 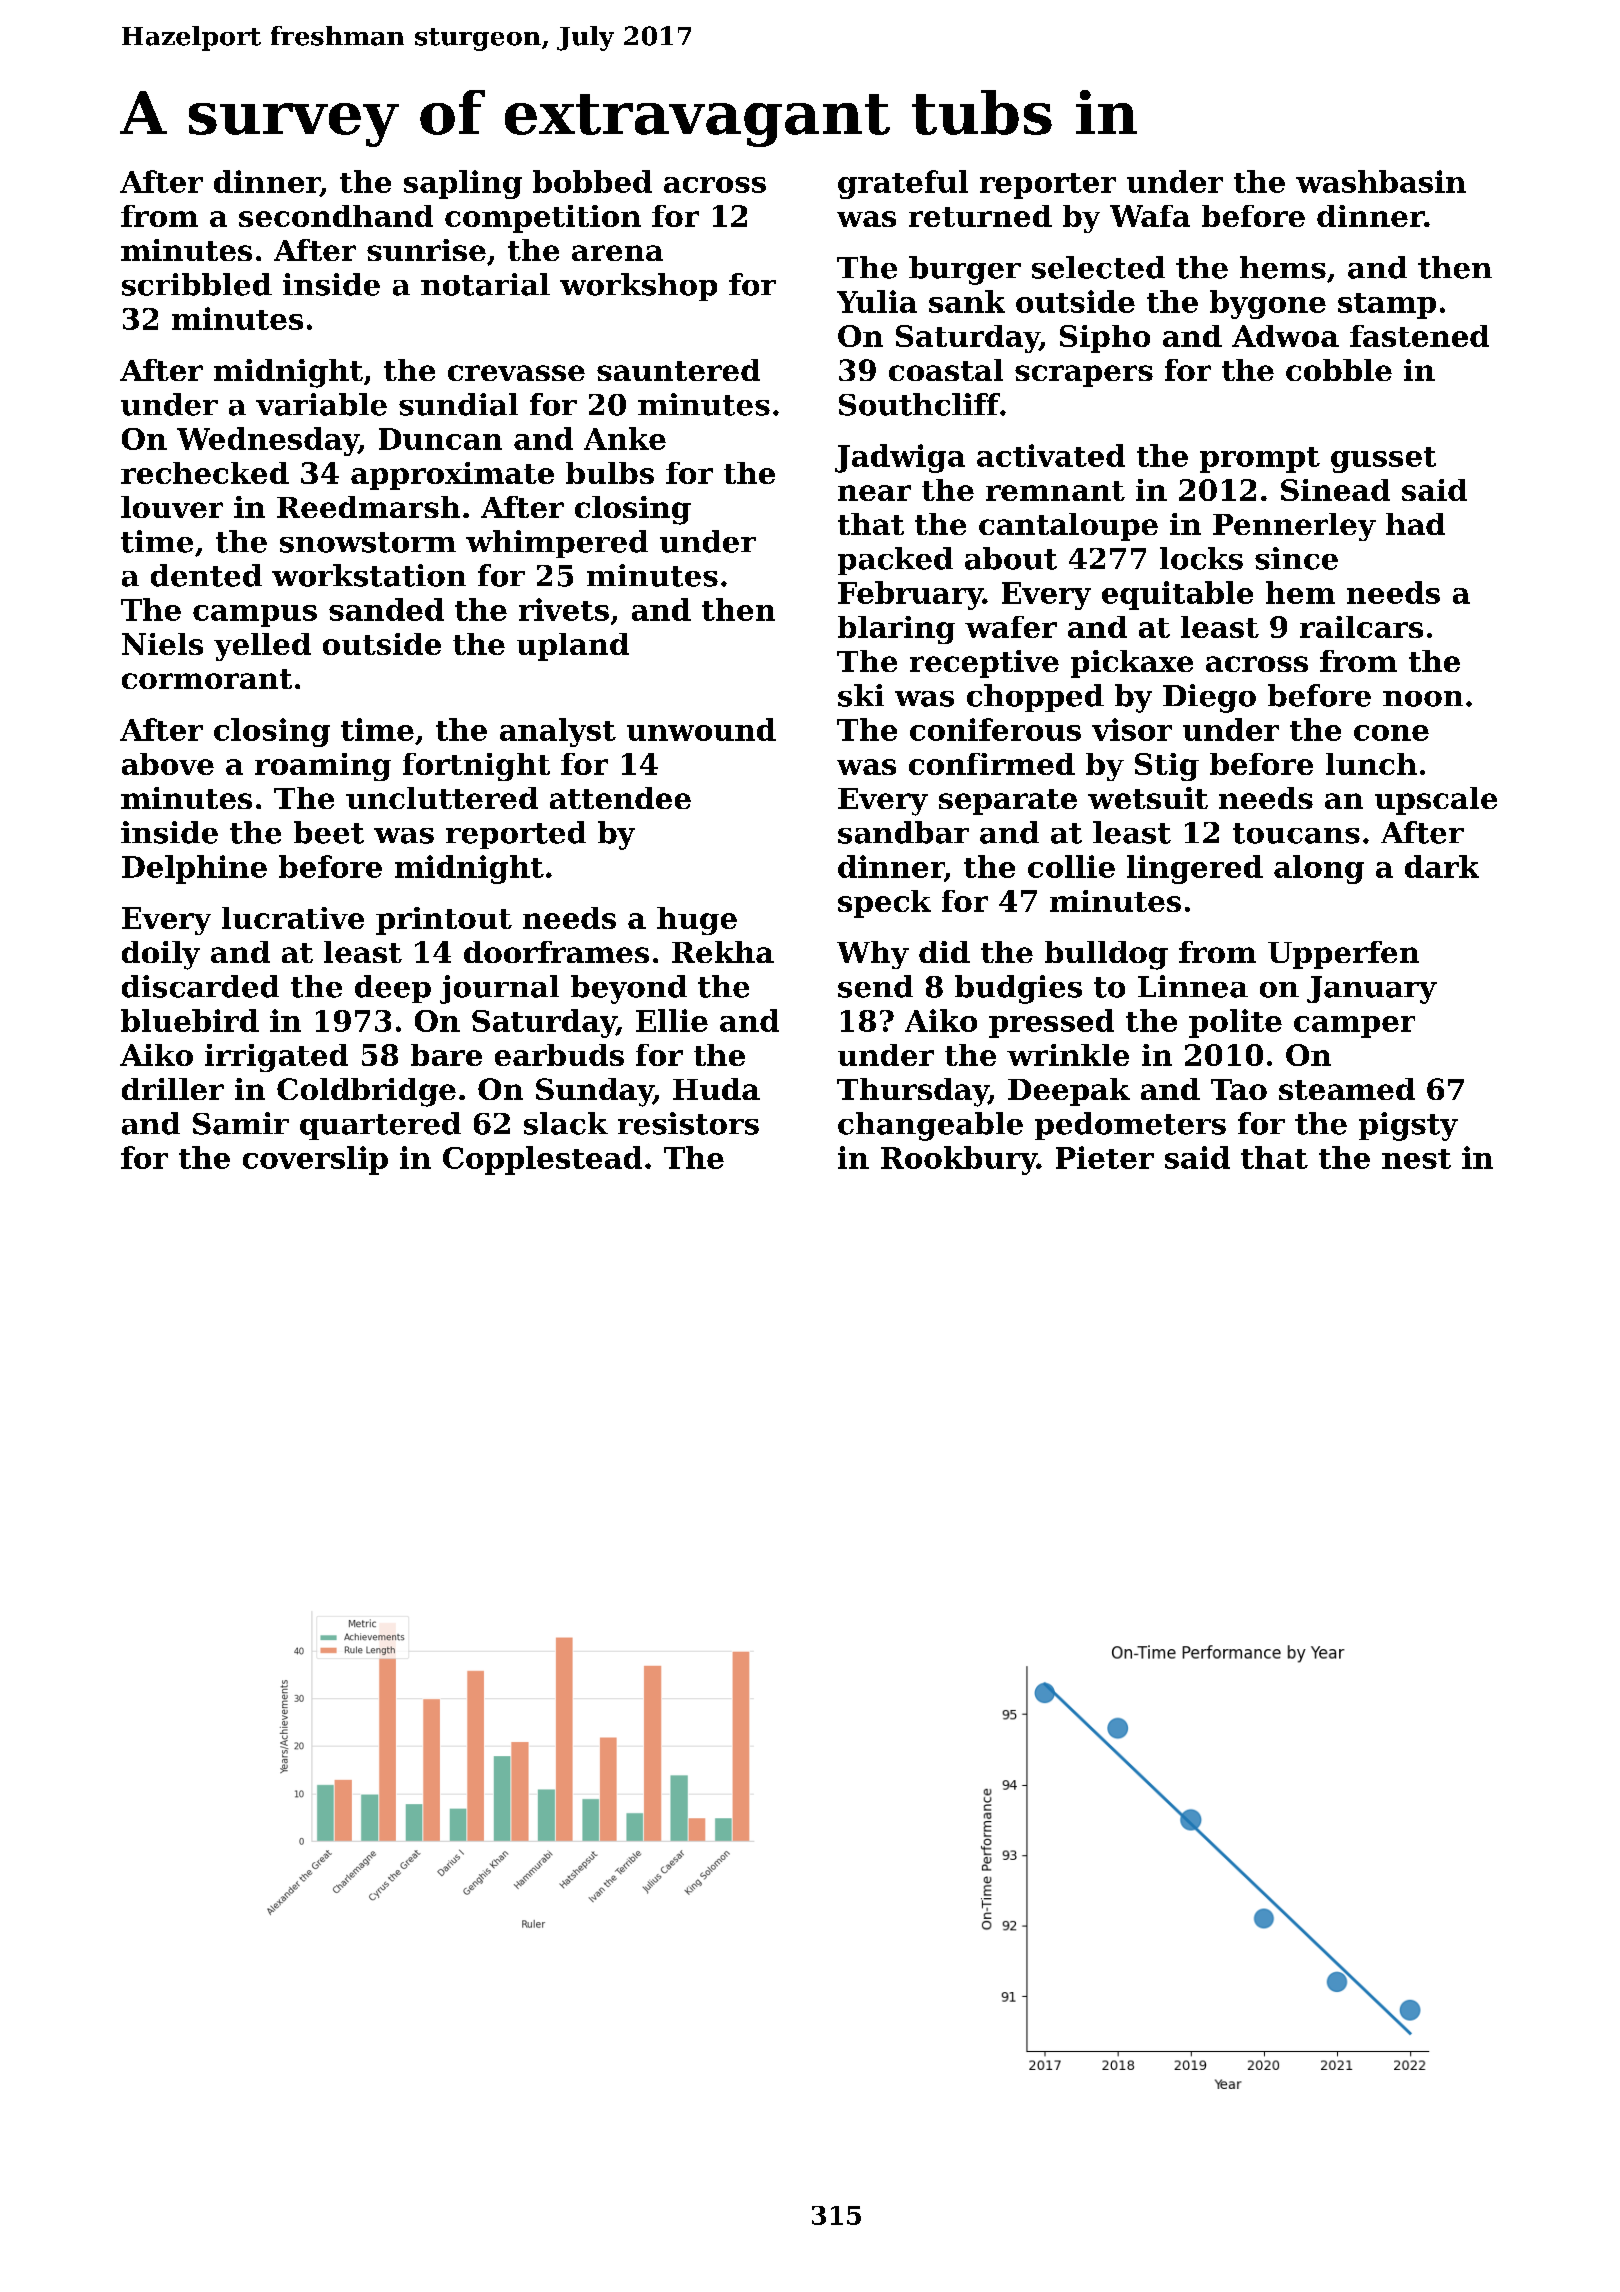 What do you see at coordinates (173, 1089) in the document?
I see `driller` at bounding box center [173, 1089].
